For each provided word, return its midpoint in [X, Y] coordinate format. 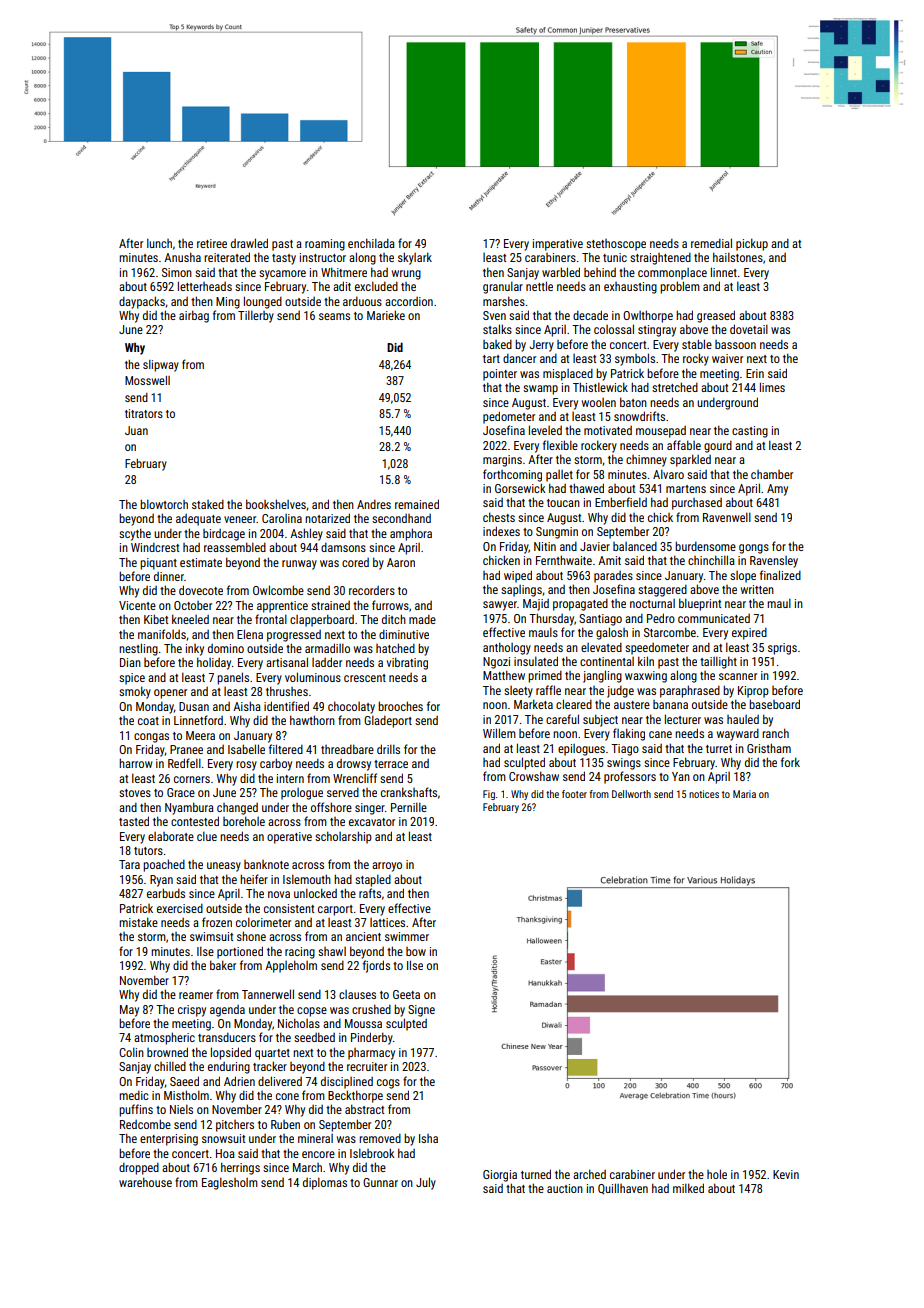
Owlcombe [278, 590]
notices [704, 794]
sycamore [282, 275]
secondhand [401, 518]
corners [192, 779]
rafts [370, 893]
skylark [415, 258]
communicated [714, 618]
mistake [138, 922]
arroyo [387, 867]
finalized [780, 575]
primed [545, 676]
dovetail [749, 329]
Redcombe [145, 1124]
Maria [744, 794]
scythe [135, 534]
